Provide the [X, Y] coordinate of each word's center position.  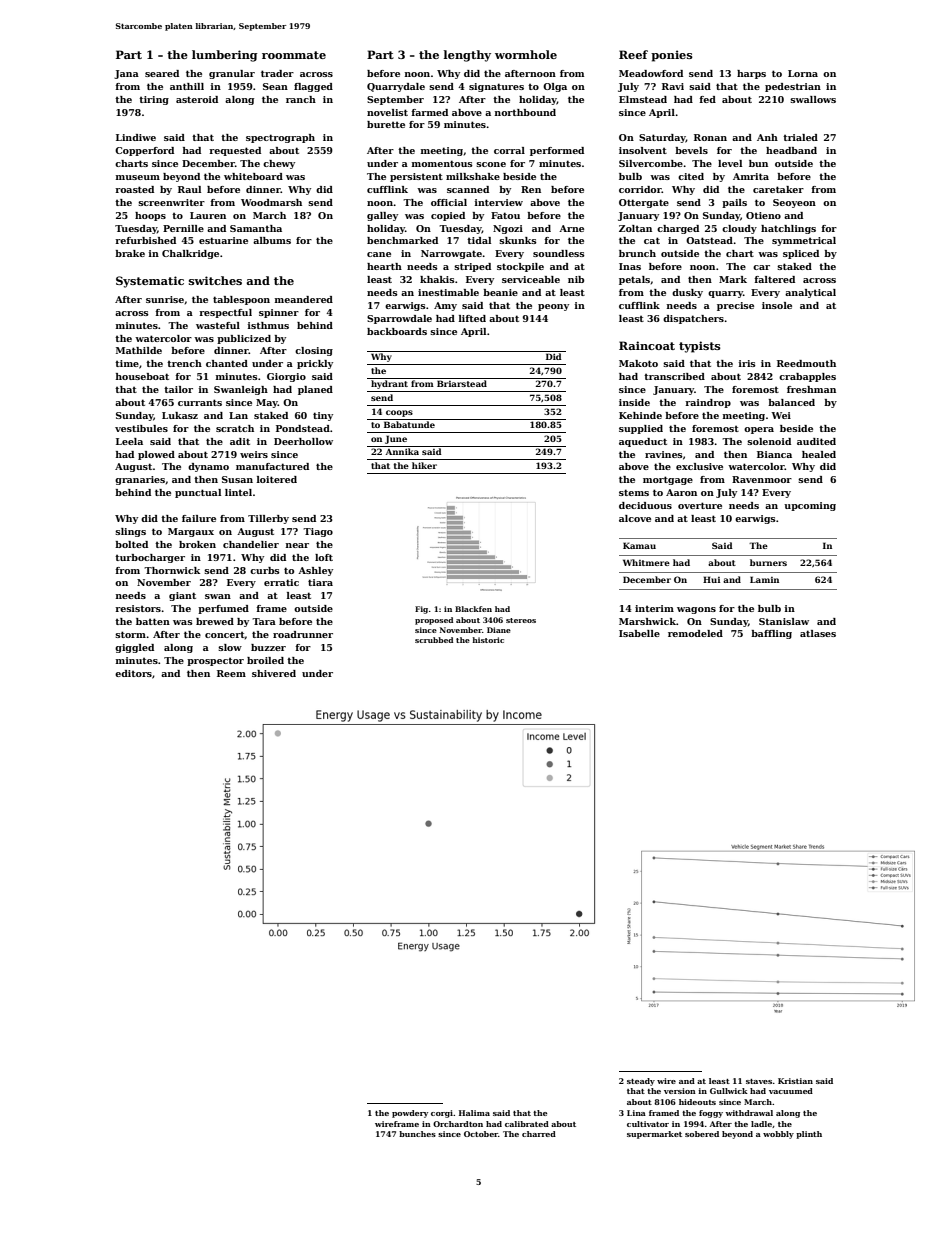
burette [386, 124]
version [680, 1091]
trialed [800, 137]
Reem [231, 673]
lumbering [224, 56]
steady [641, 1082]
